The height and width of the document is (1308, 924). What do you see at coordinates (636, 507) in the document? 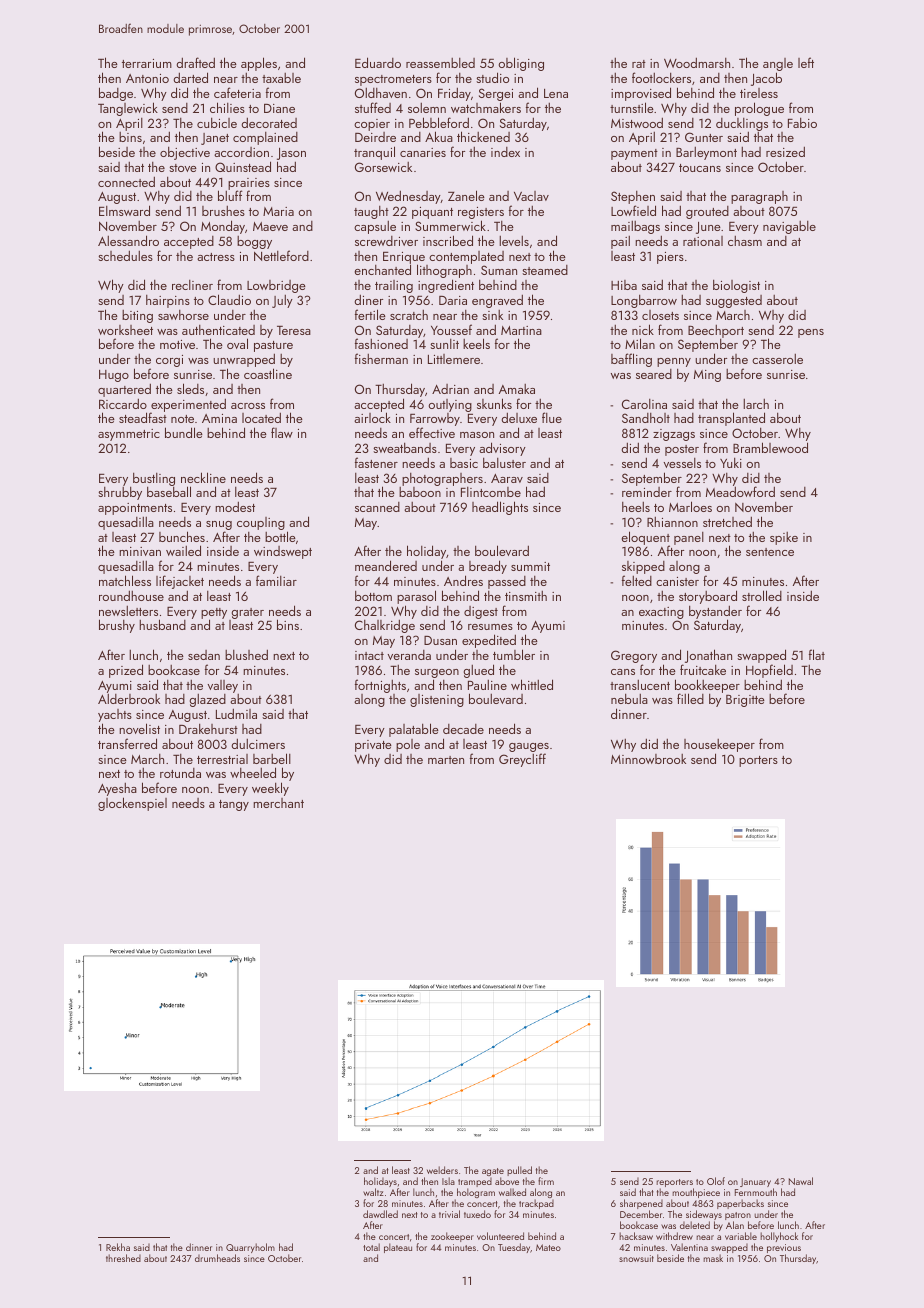
I see `heels` at bounding box center [636, 507].
